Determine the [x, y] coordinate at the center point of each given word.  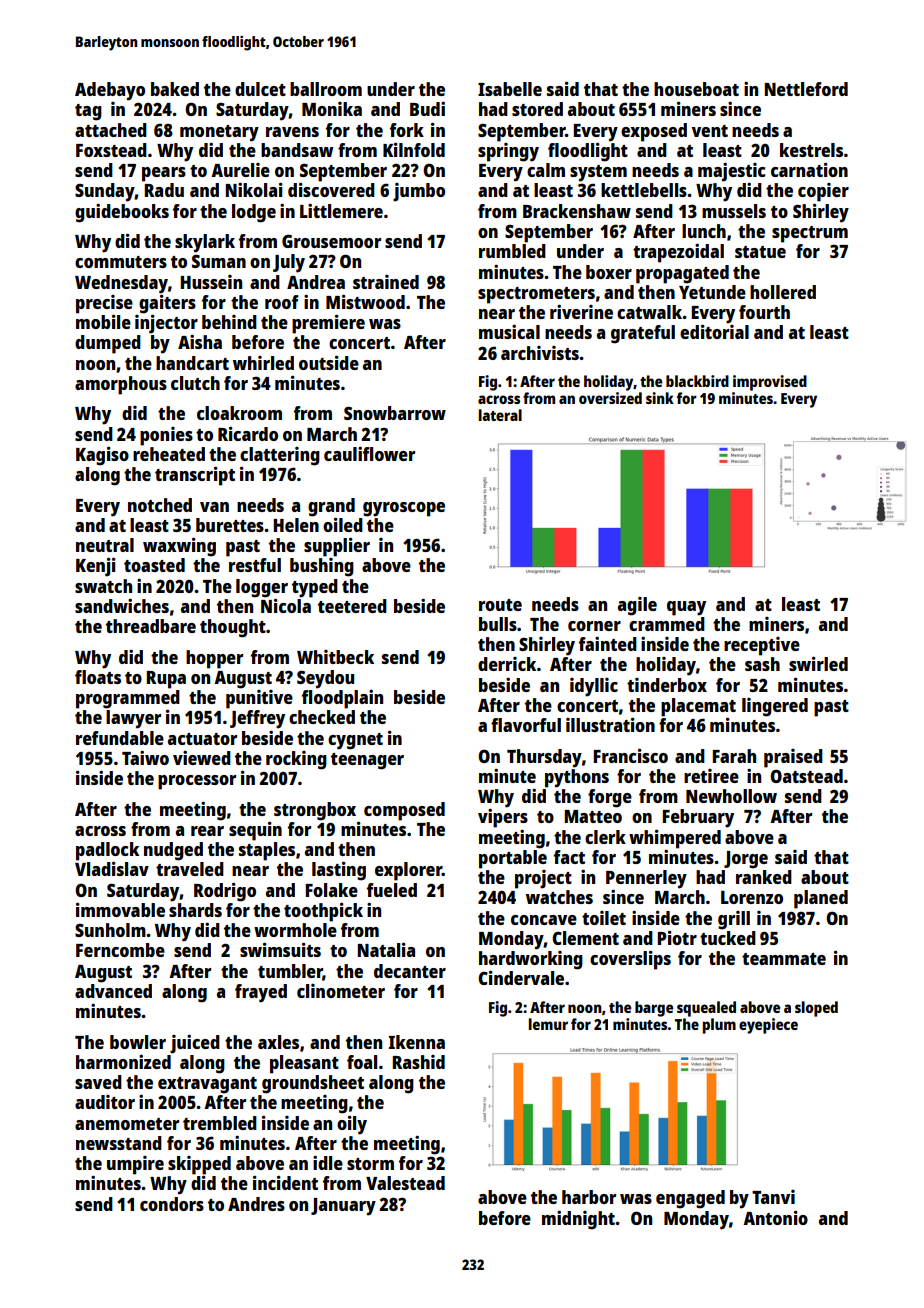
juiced [195, 1044]
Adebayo [110, 91]
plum [719, 1026]
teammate [784, 959]
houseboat [696, 89]
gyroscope [404, 509]
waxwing [179, 547]
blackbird [697, 381]
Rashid [418, 1062]
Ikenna [417, 1042]
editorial [714, 331]
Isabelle [510, 89]
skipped [199, 1165]
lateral [500, 415]
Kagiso [102, 456]
